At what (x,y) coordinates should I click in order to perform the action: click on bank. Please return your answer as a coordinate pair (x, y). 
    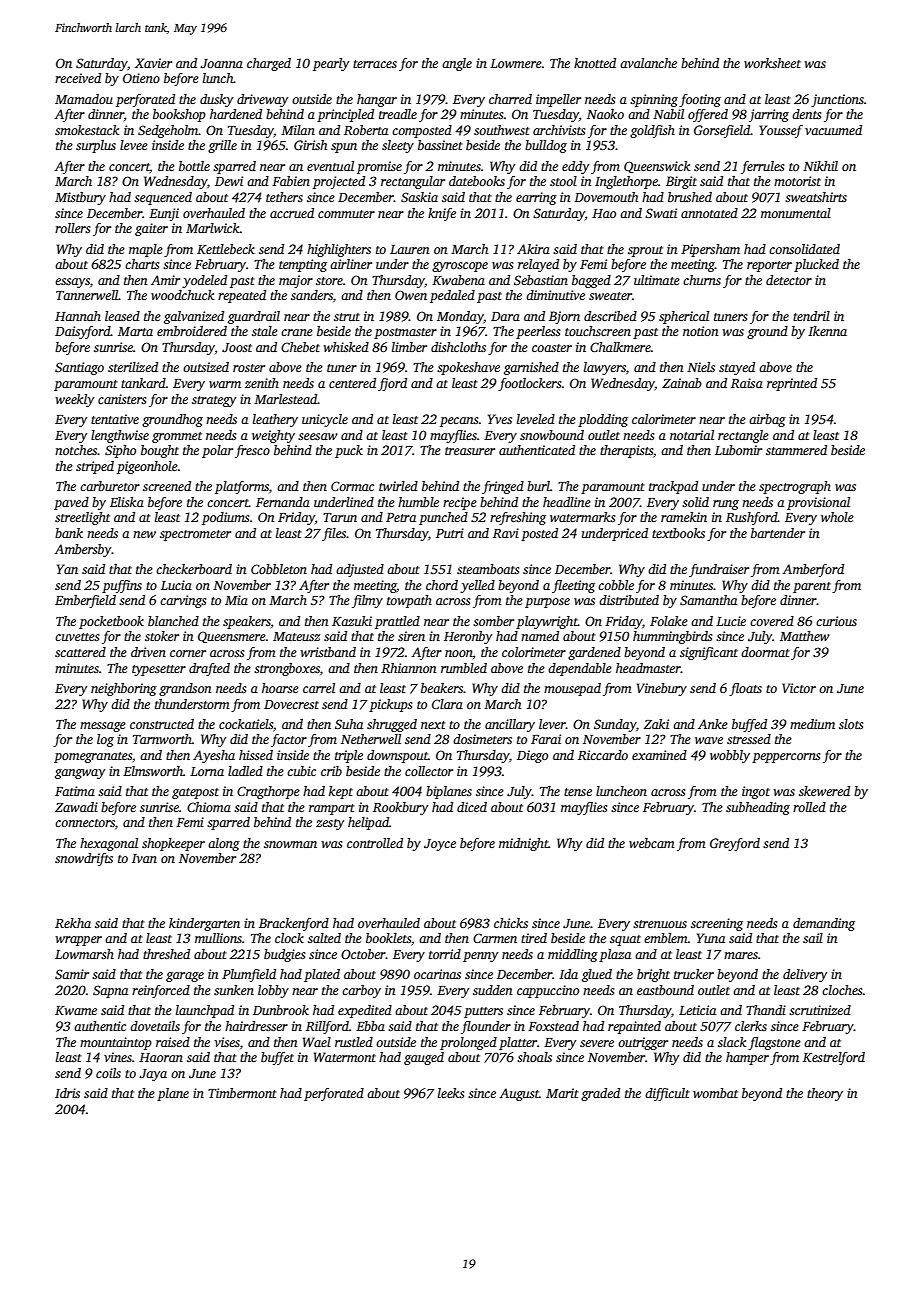
    Looking at the image, I should click on (69, 533).
